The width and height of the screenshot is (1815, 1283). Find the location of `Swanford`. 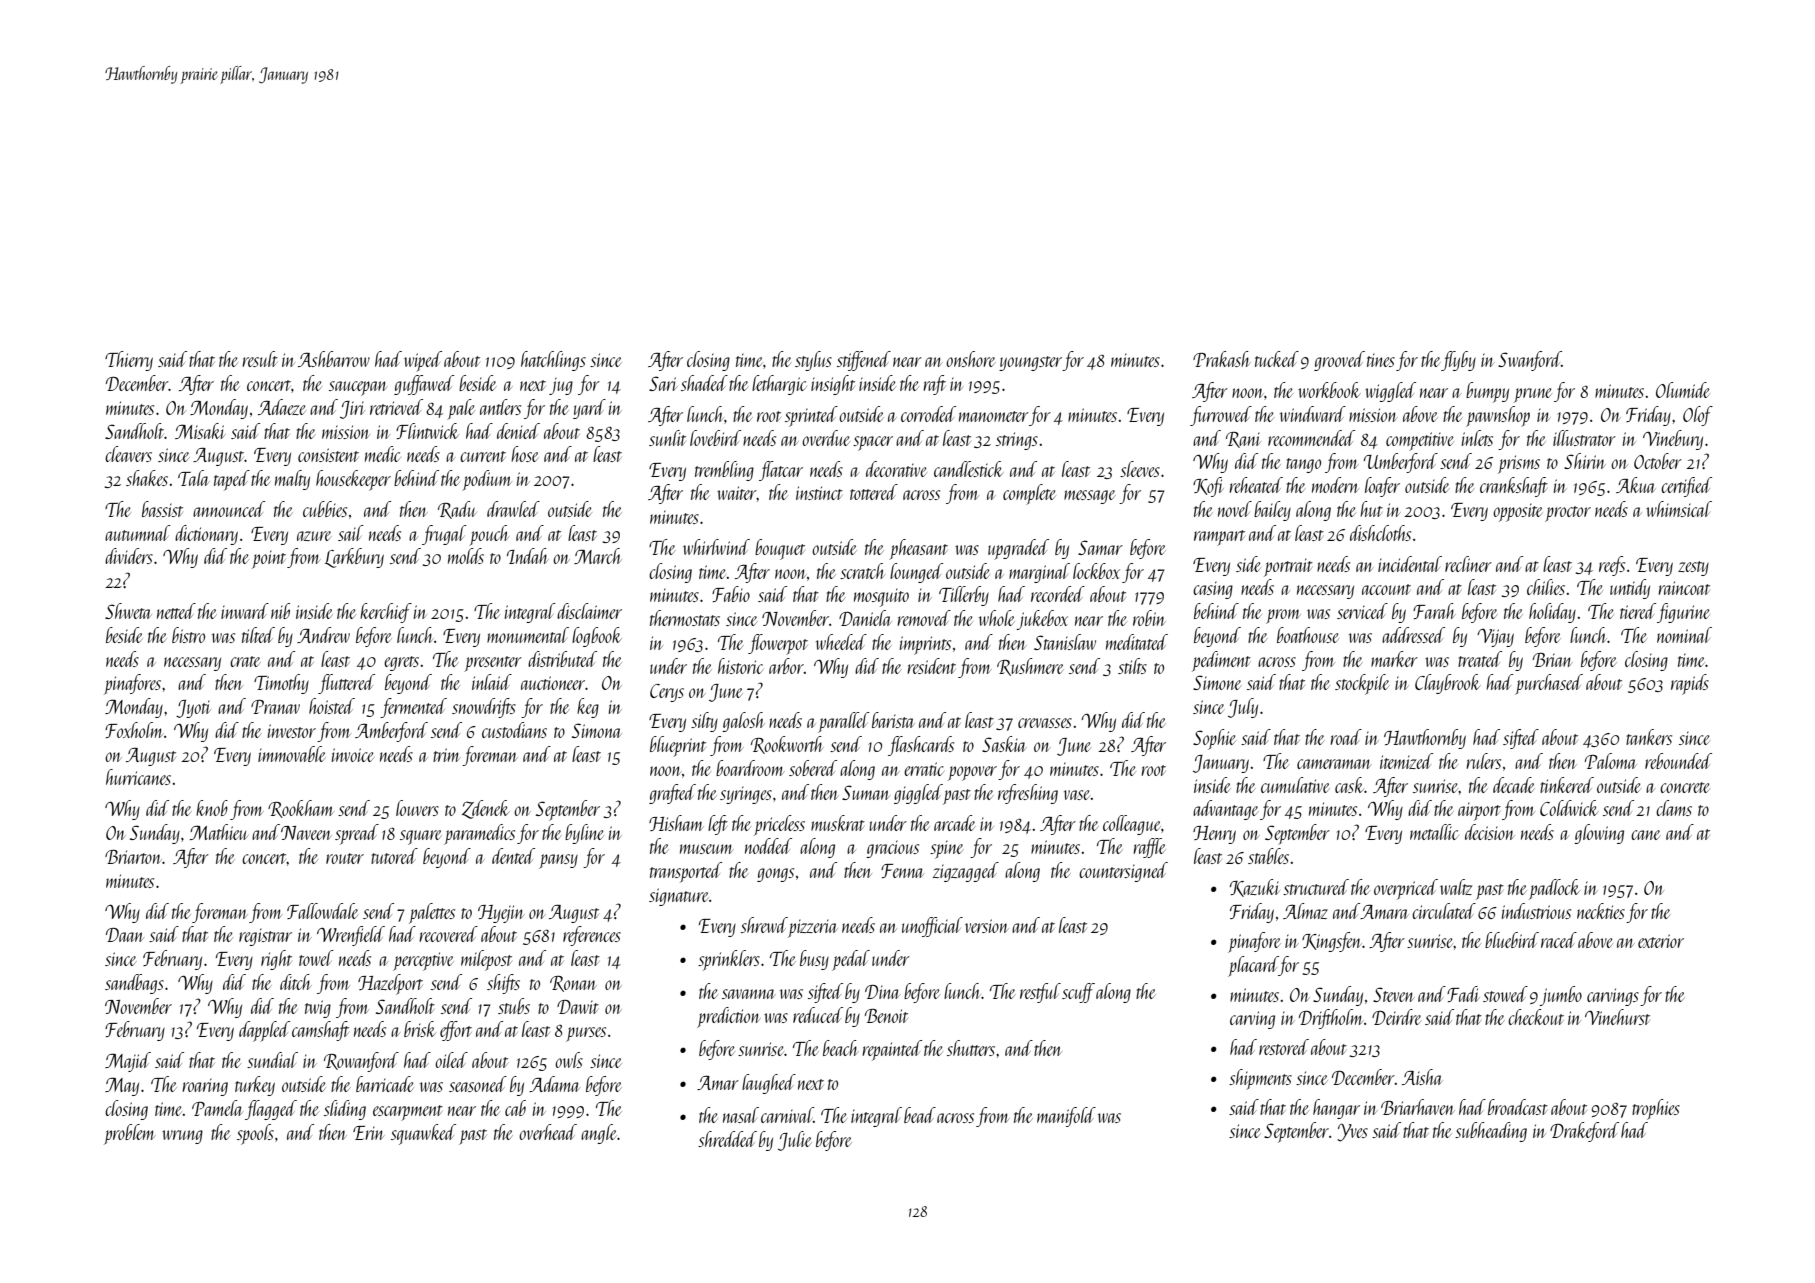

Swanford is located at coordinates (1530, 361).
